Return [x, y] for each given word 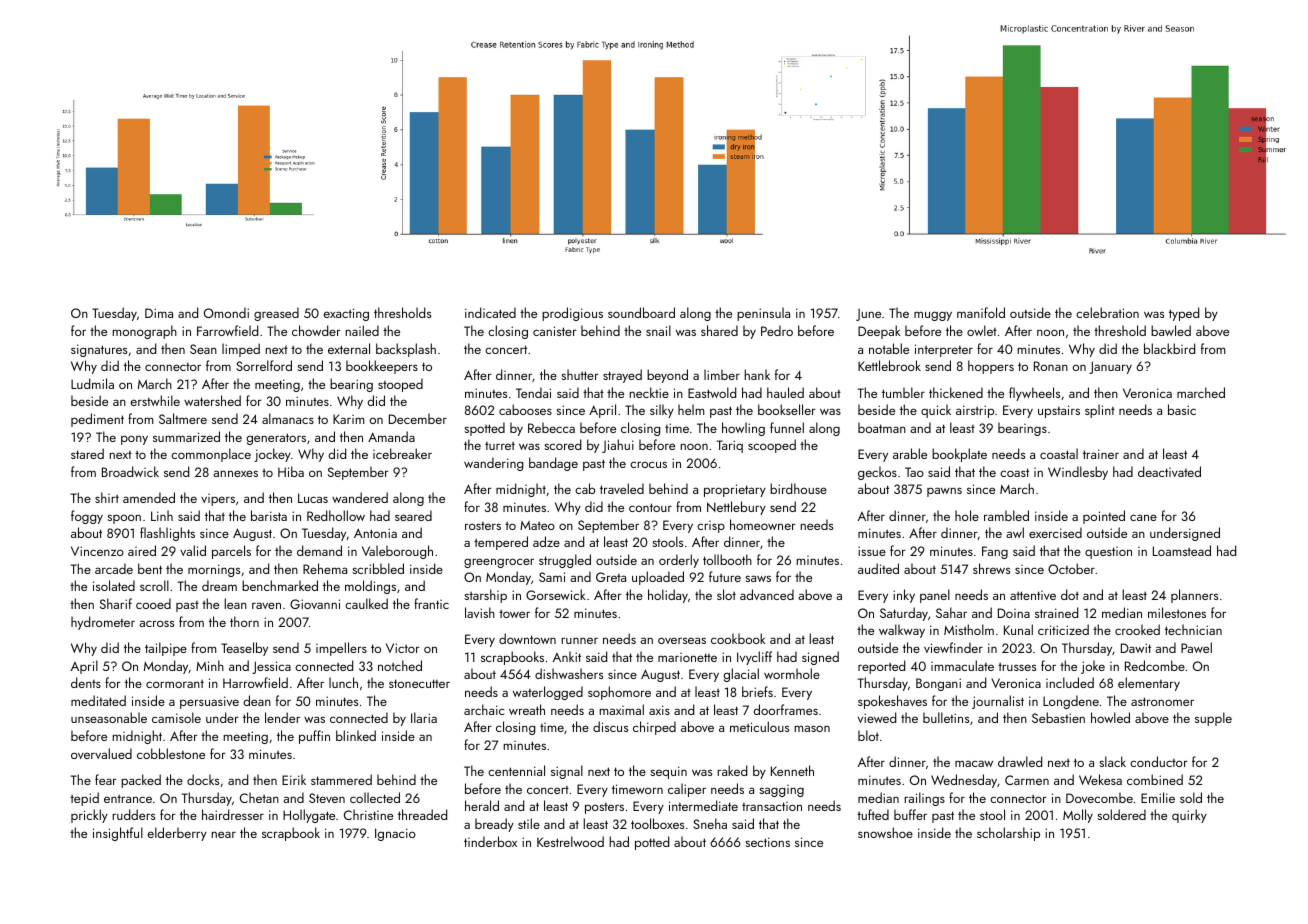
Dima [159, 313]
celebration [1107, 312]
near [223, 834]
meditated [98, 700]
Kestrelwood [570, 841]
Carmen [1027, 780]
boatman [882, 427]
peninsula [763, 314]
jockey [272, 455]
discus [610, 726]
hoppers [991, 367]
